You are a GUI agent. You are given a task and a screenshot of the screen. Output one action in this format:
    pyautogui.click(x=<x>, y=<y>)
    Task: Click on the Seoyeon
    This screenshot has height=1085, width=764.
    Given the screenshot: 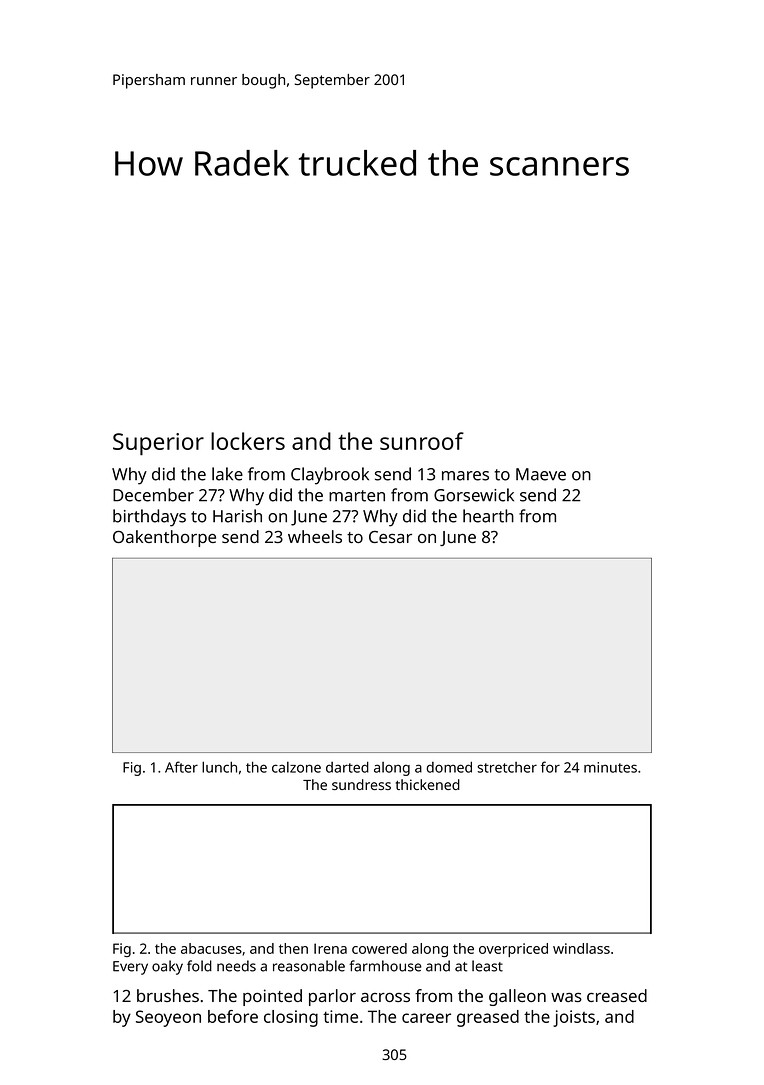 What is the action you would take?
    pyautogui.click(x=168, y=1018)
